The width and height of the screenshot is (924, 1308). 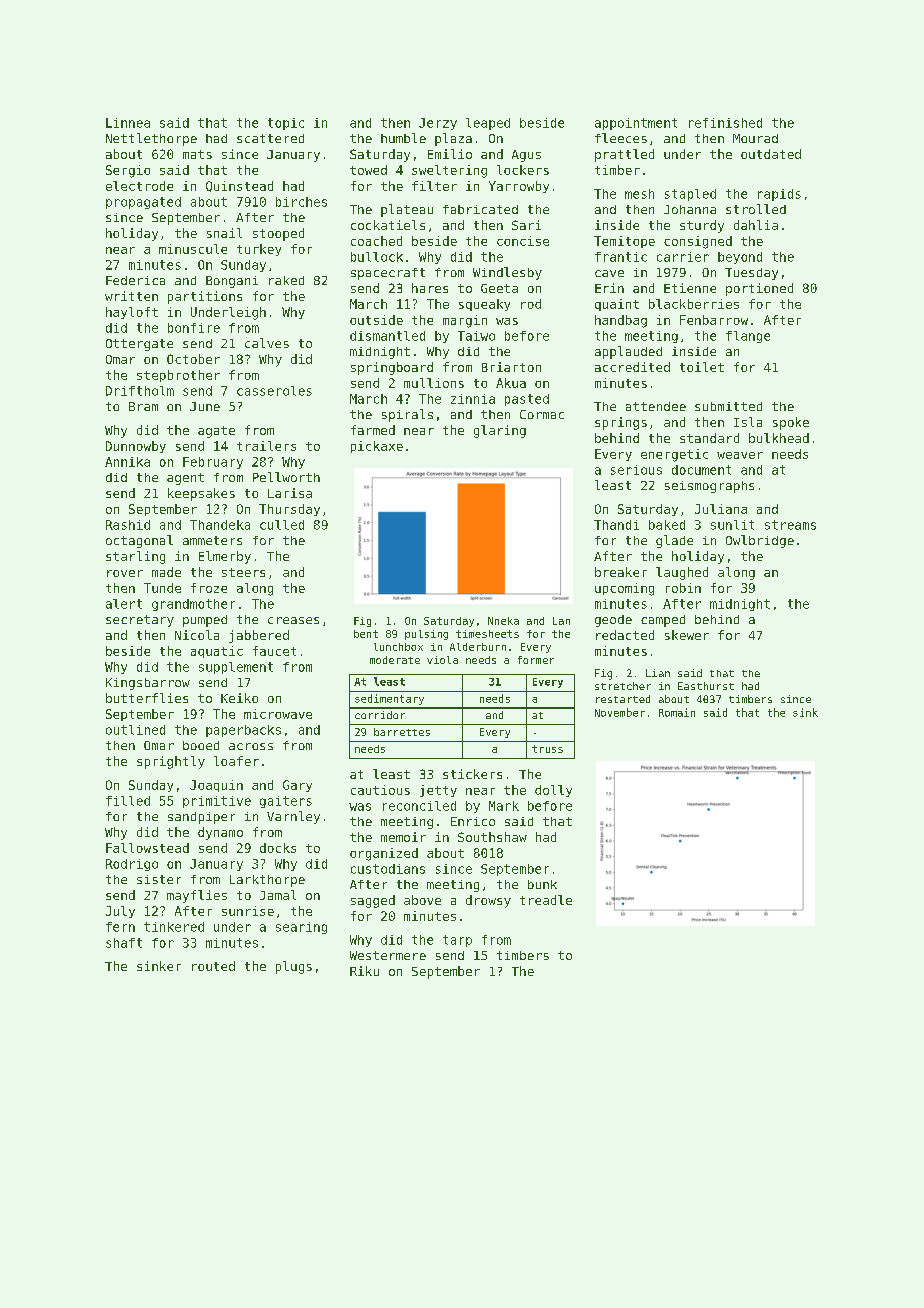 I want to click on calves, so click(x=267, y=343).
